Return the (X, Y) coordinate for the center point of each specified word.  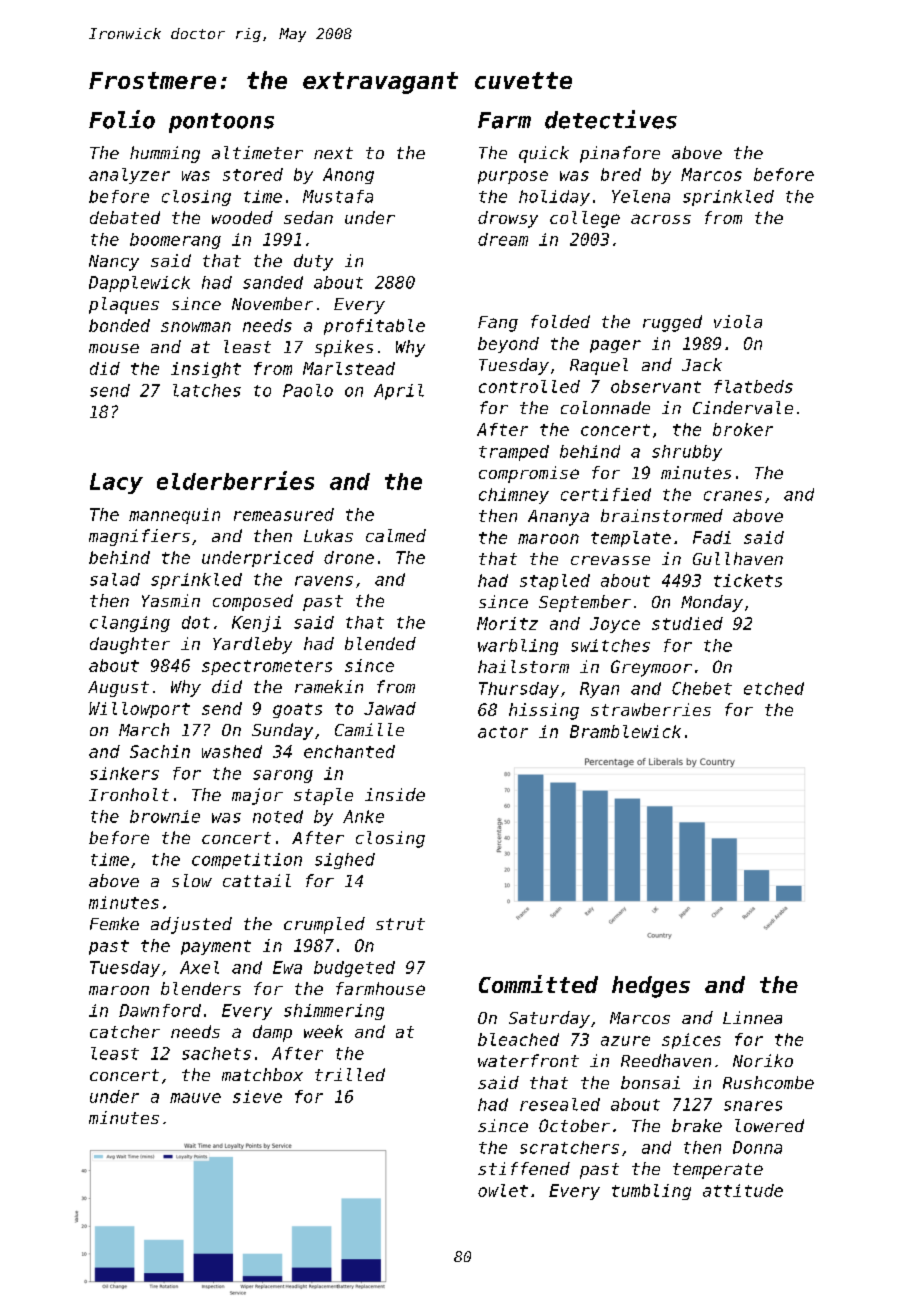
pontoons (221, 123)
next (333, 153)
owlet (503, 1190)
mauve (195, 1098)
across (661, 219)
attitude (743, 1190)
